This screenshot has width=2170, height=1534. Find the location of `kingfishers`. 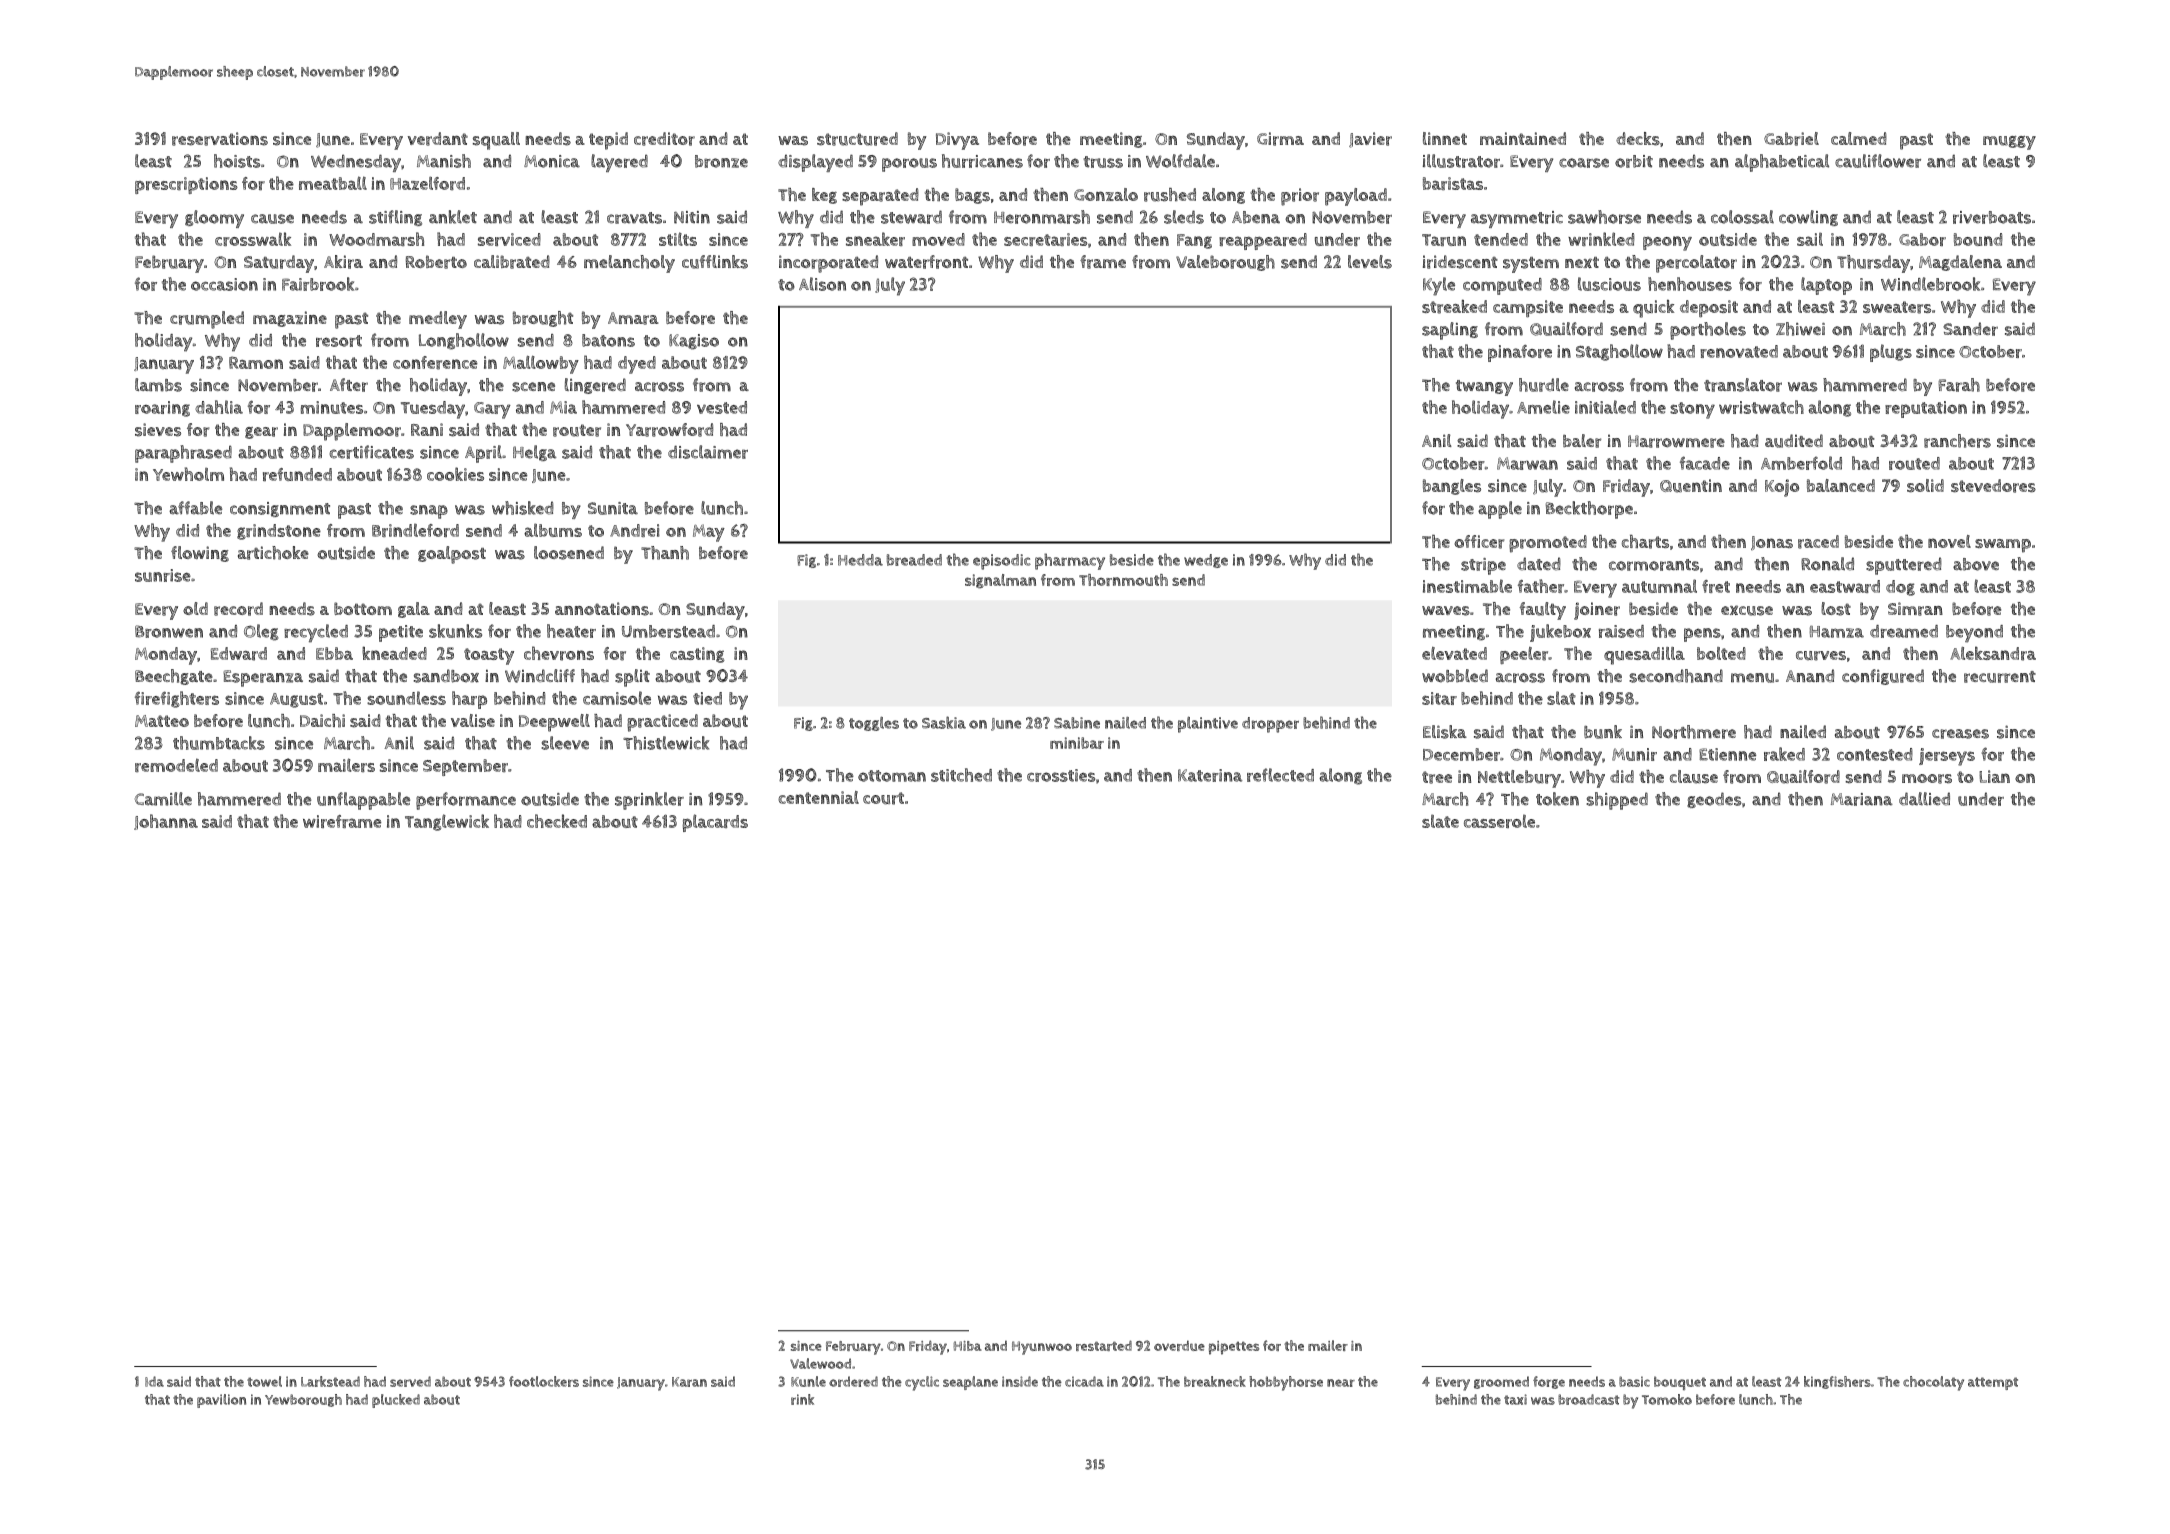

kingfishers is located at coordinates (1837, 1382).
